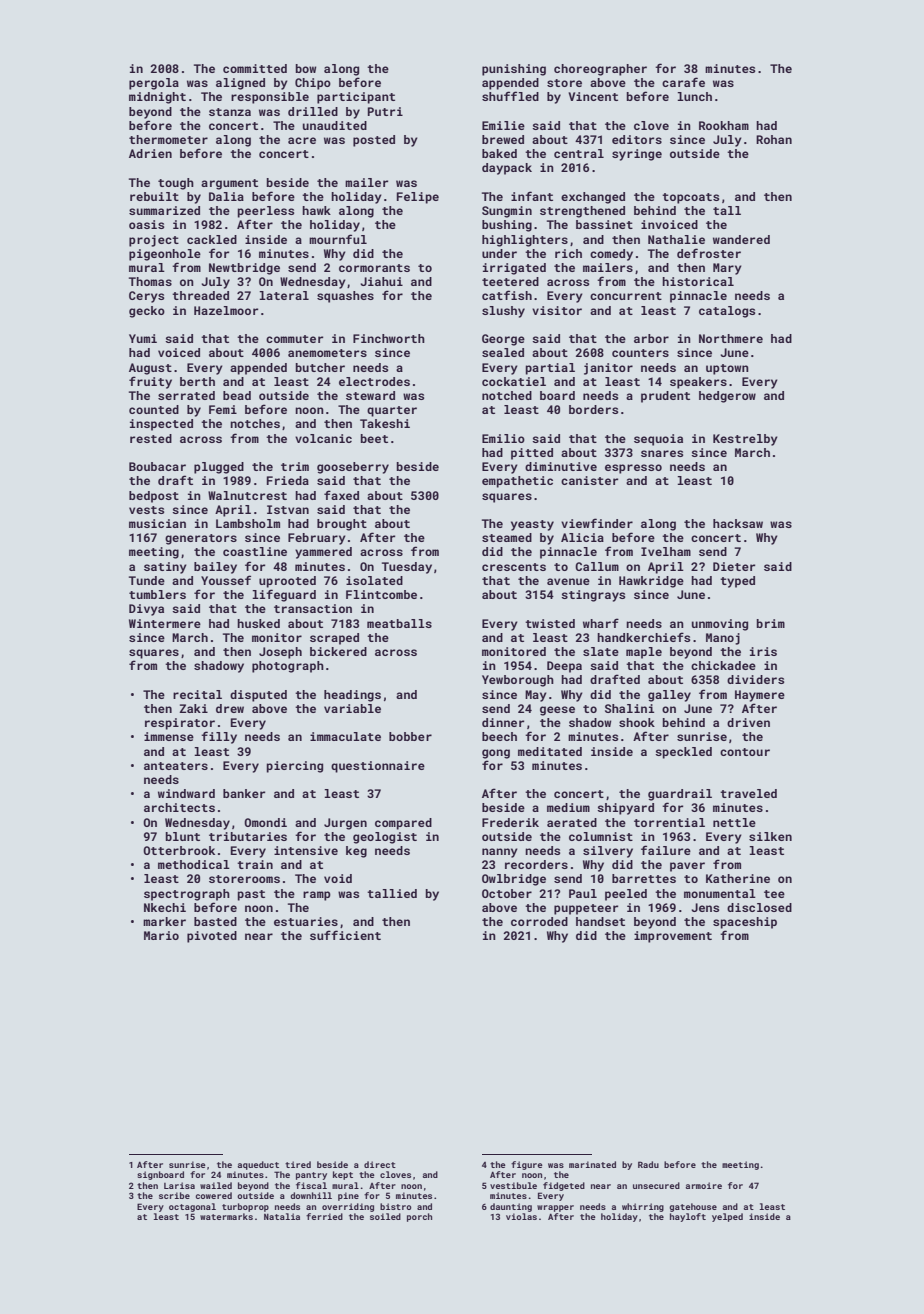  What do you see at coordinates (399, 623) in the screenshot?
I see `meatballs` at bounding box center [399, 623].
